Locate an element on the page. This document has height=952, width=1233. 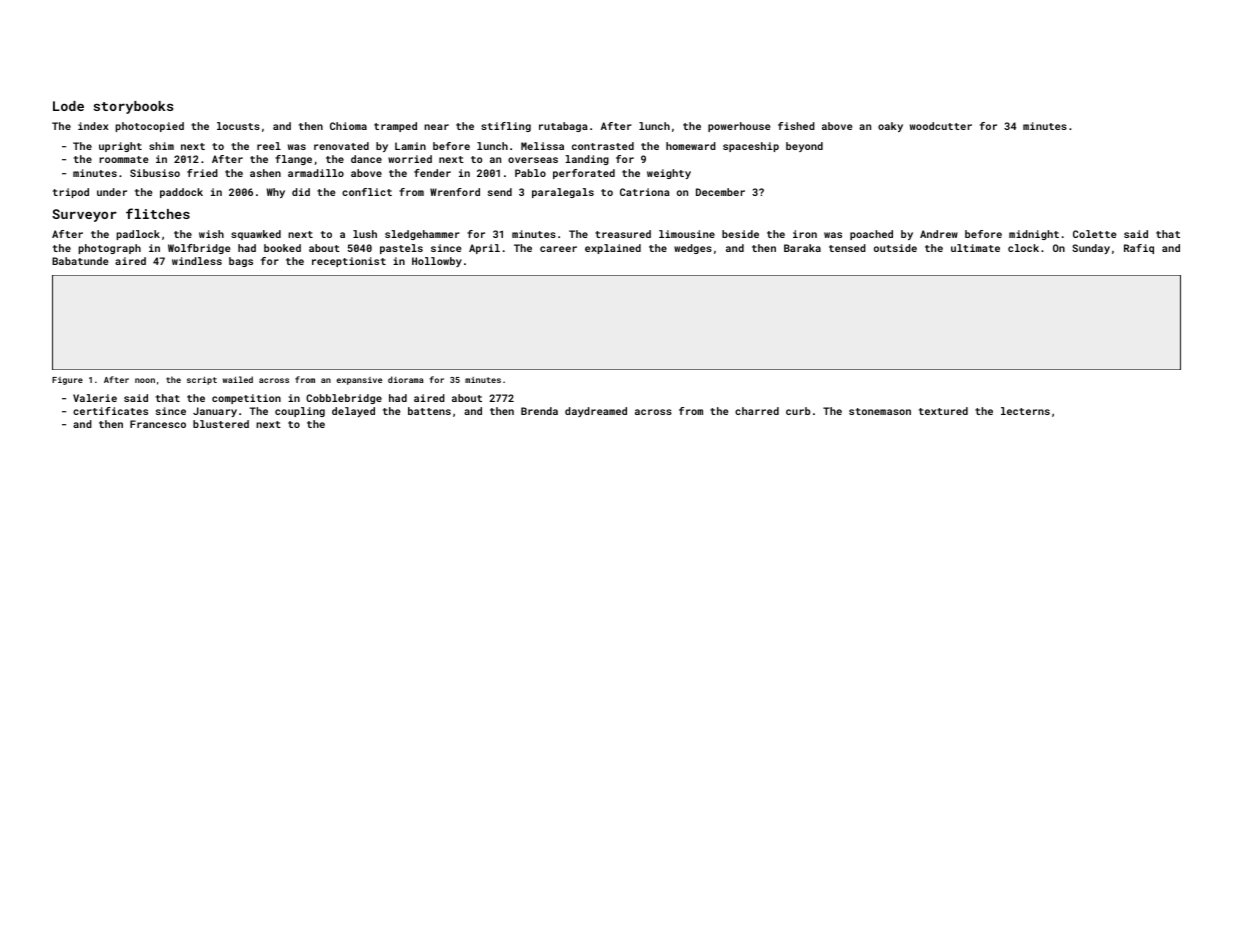
battens is located at coordinates (429, 411).
